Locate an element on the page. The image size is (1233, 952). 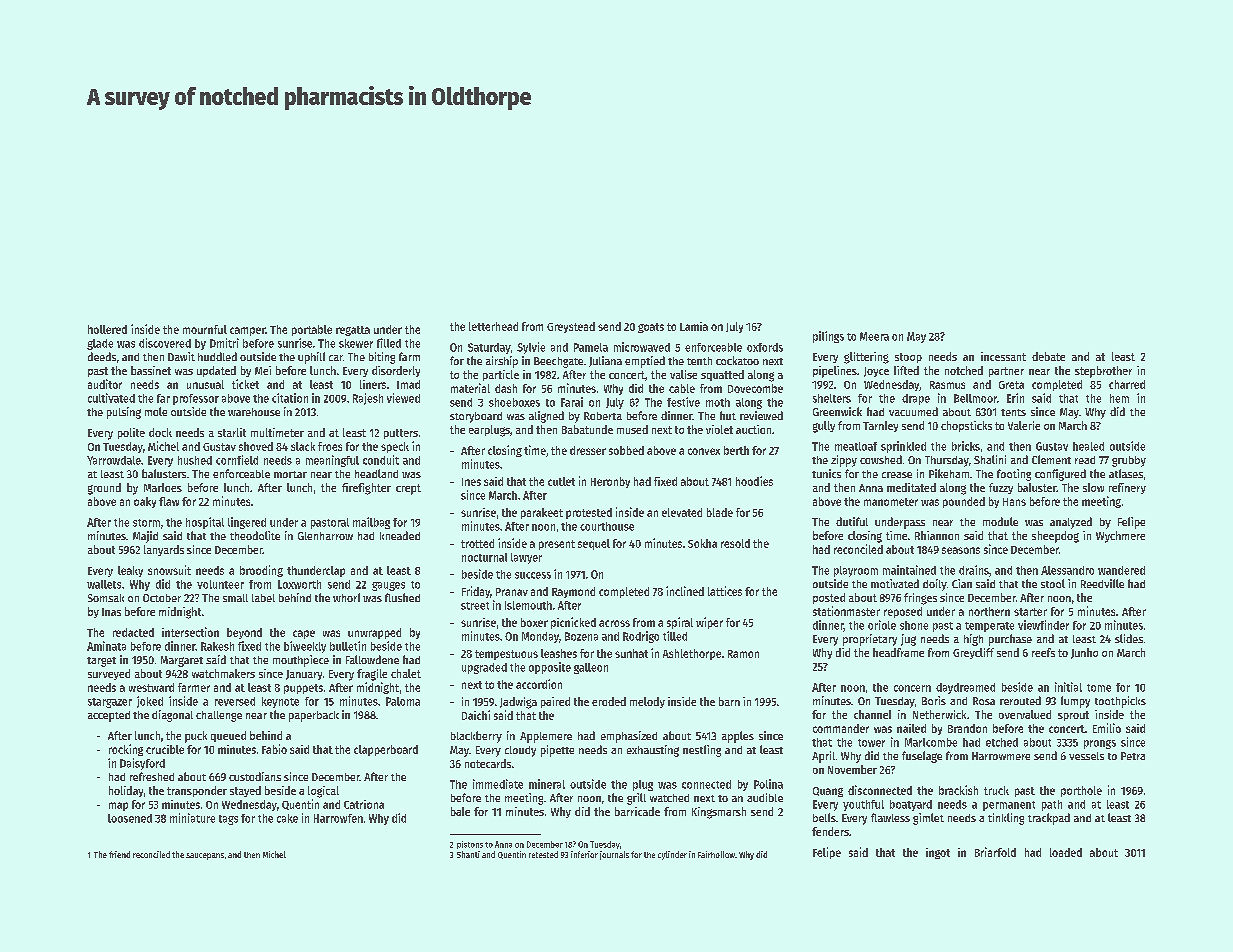
atlases is located at coordinates (1126, 473).
